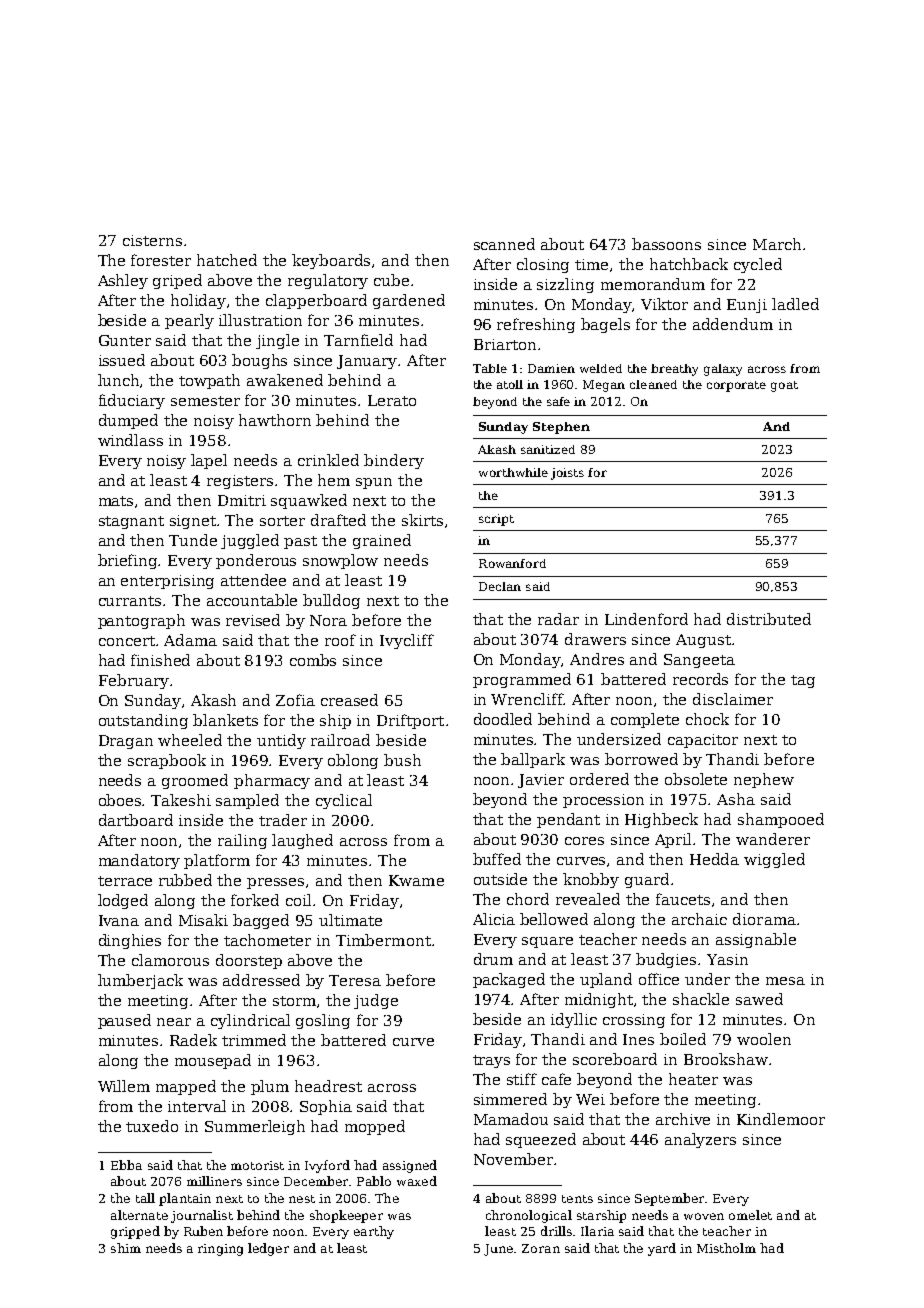  I want to click on bassoons, so click(666, 244).
